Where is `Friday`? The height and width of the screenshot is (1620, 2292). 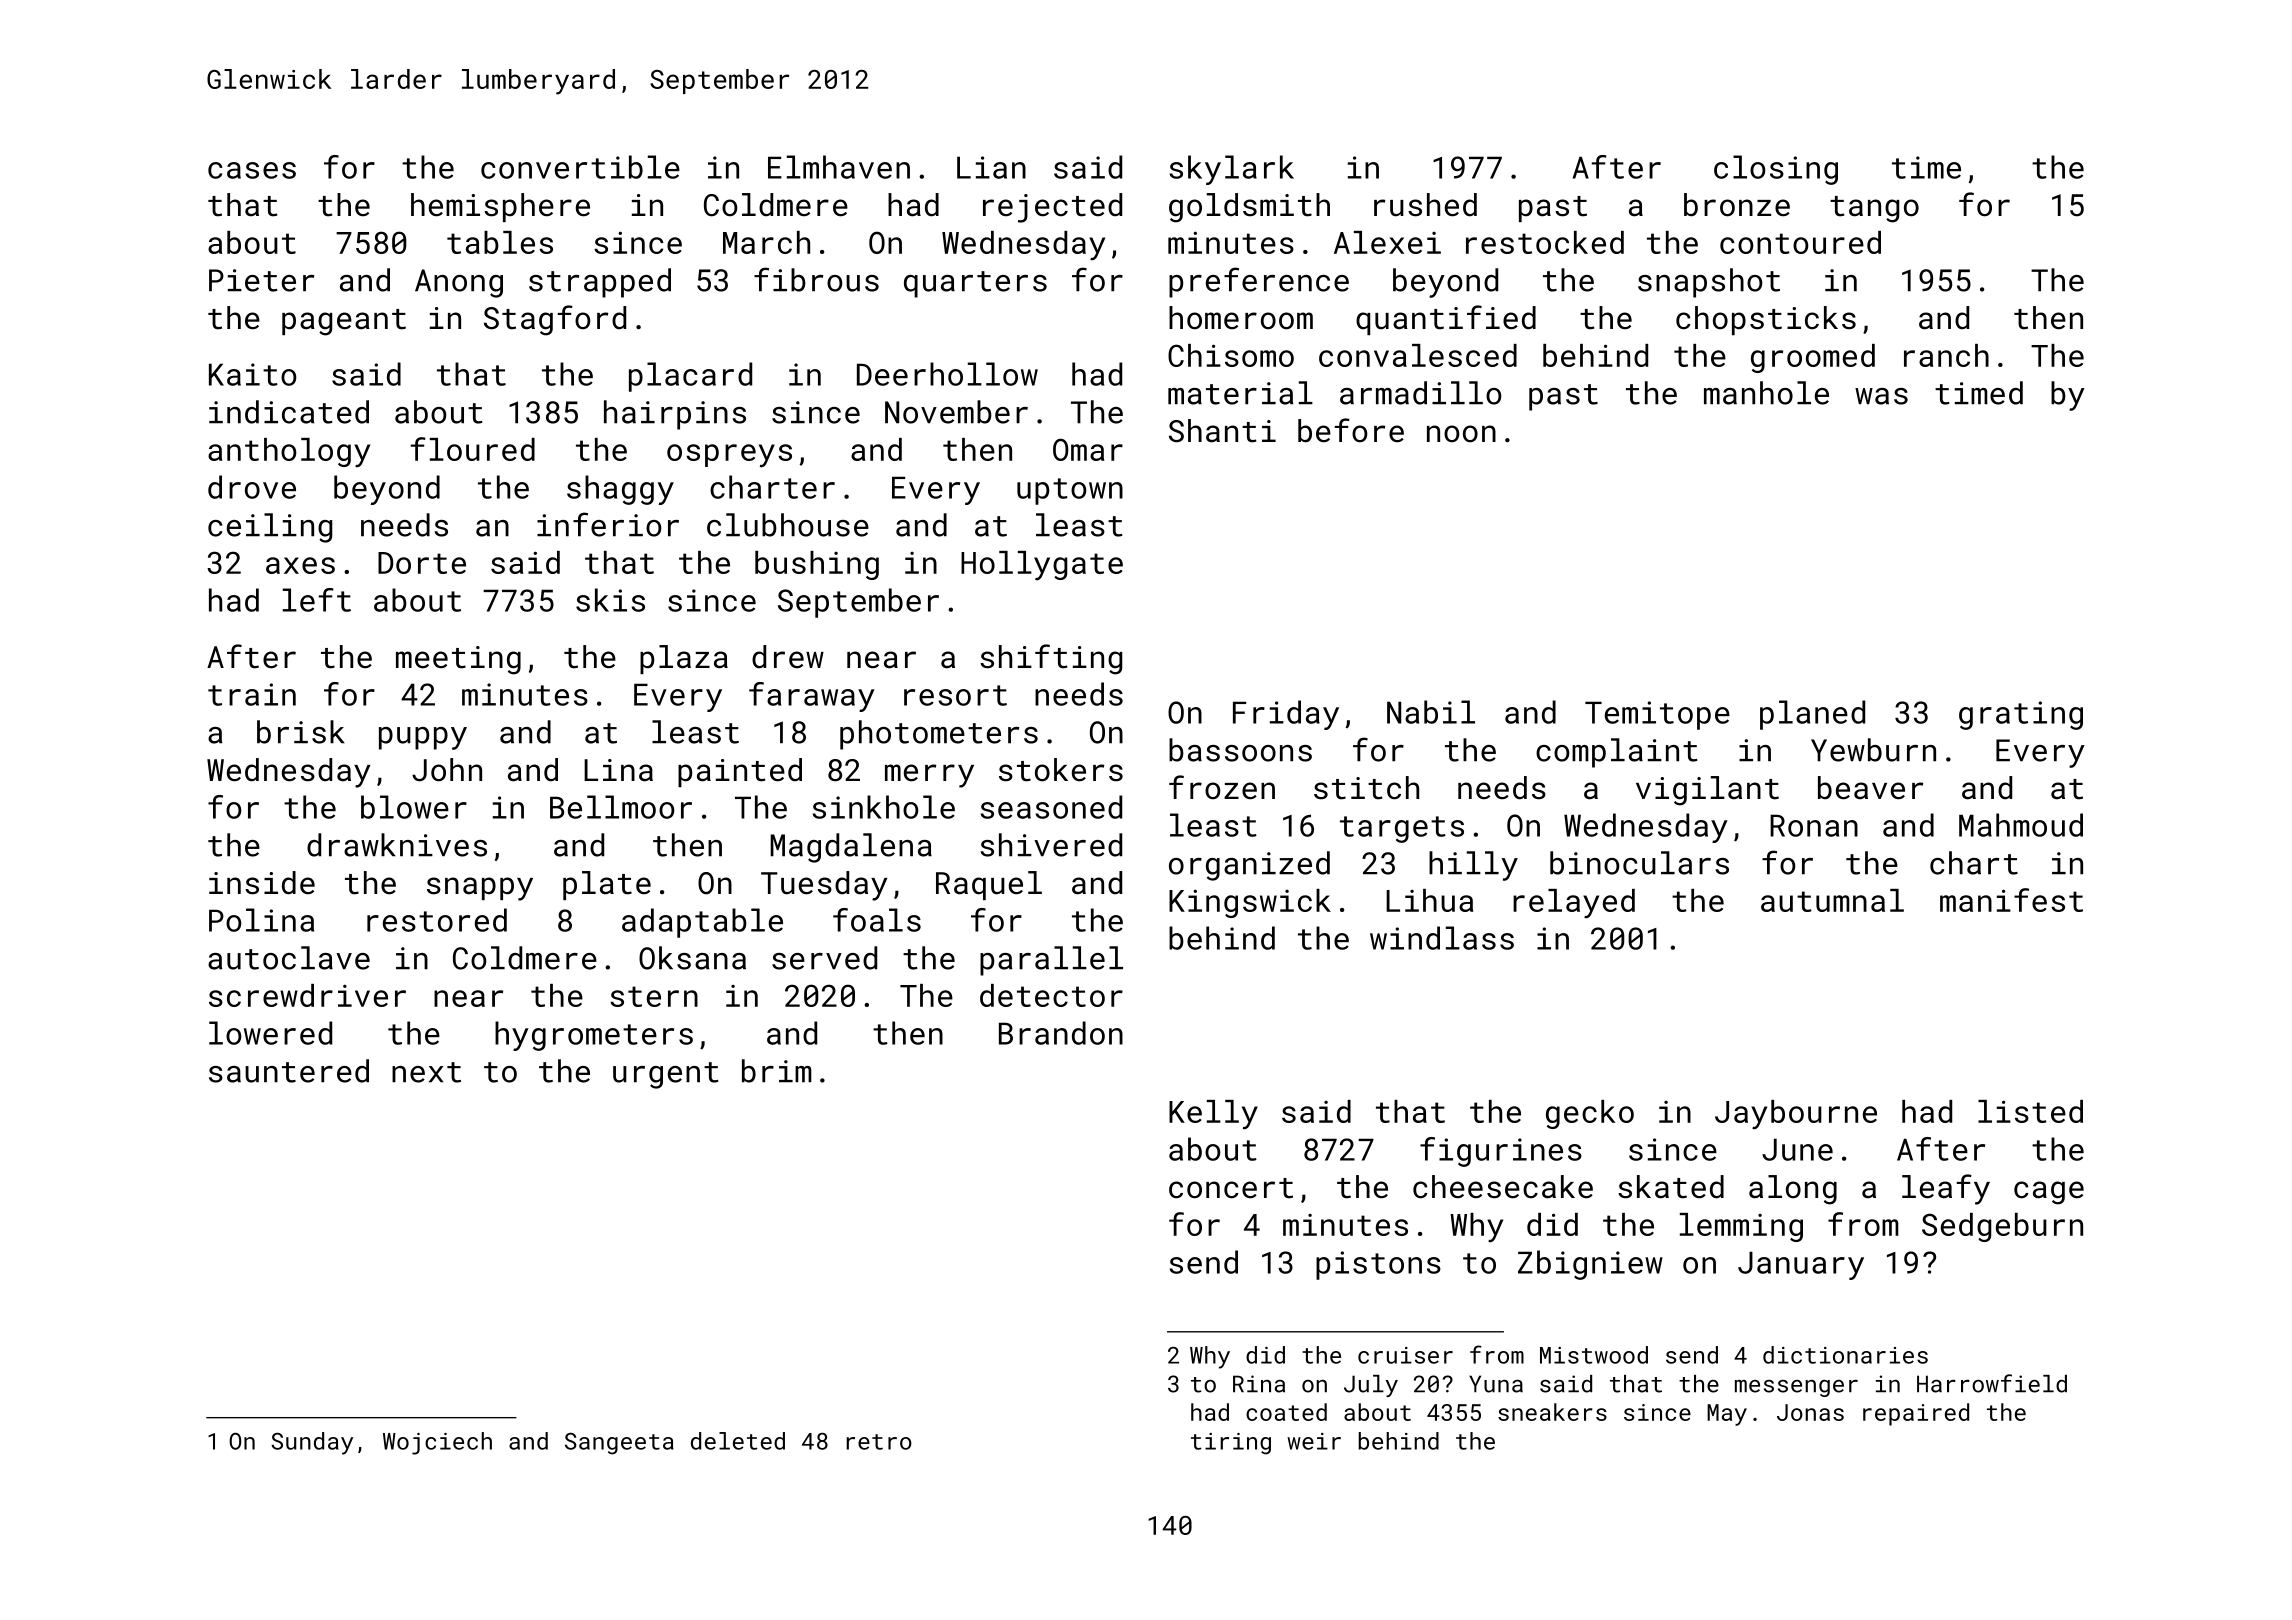
Friday is located at coordinates (1286, 715).
